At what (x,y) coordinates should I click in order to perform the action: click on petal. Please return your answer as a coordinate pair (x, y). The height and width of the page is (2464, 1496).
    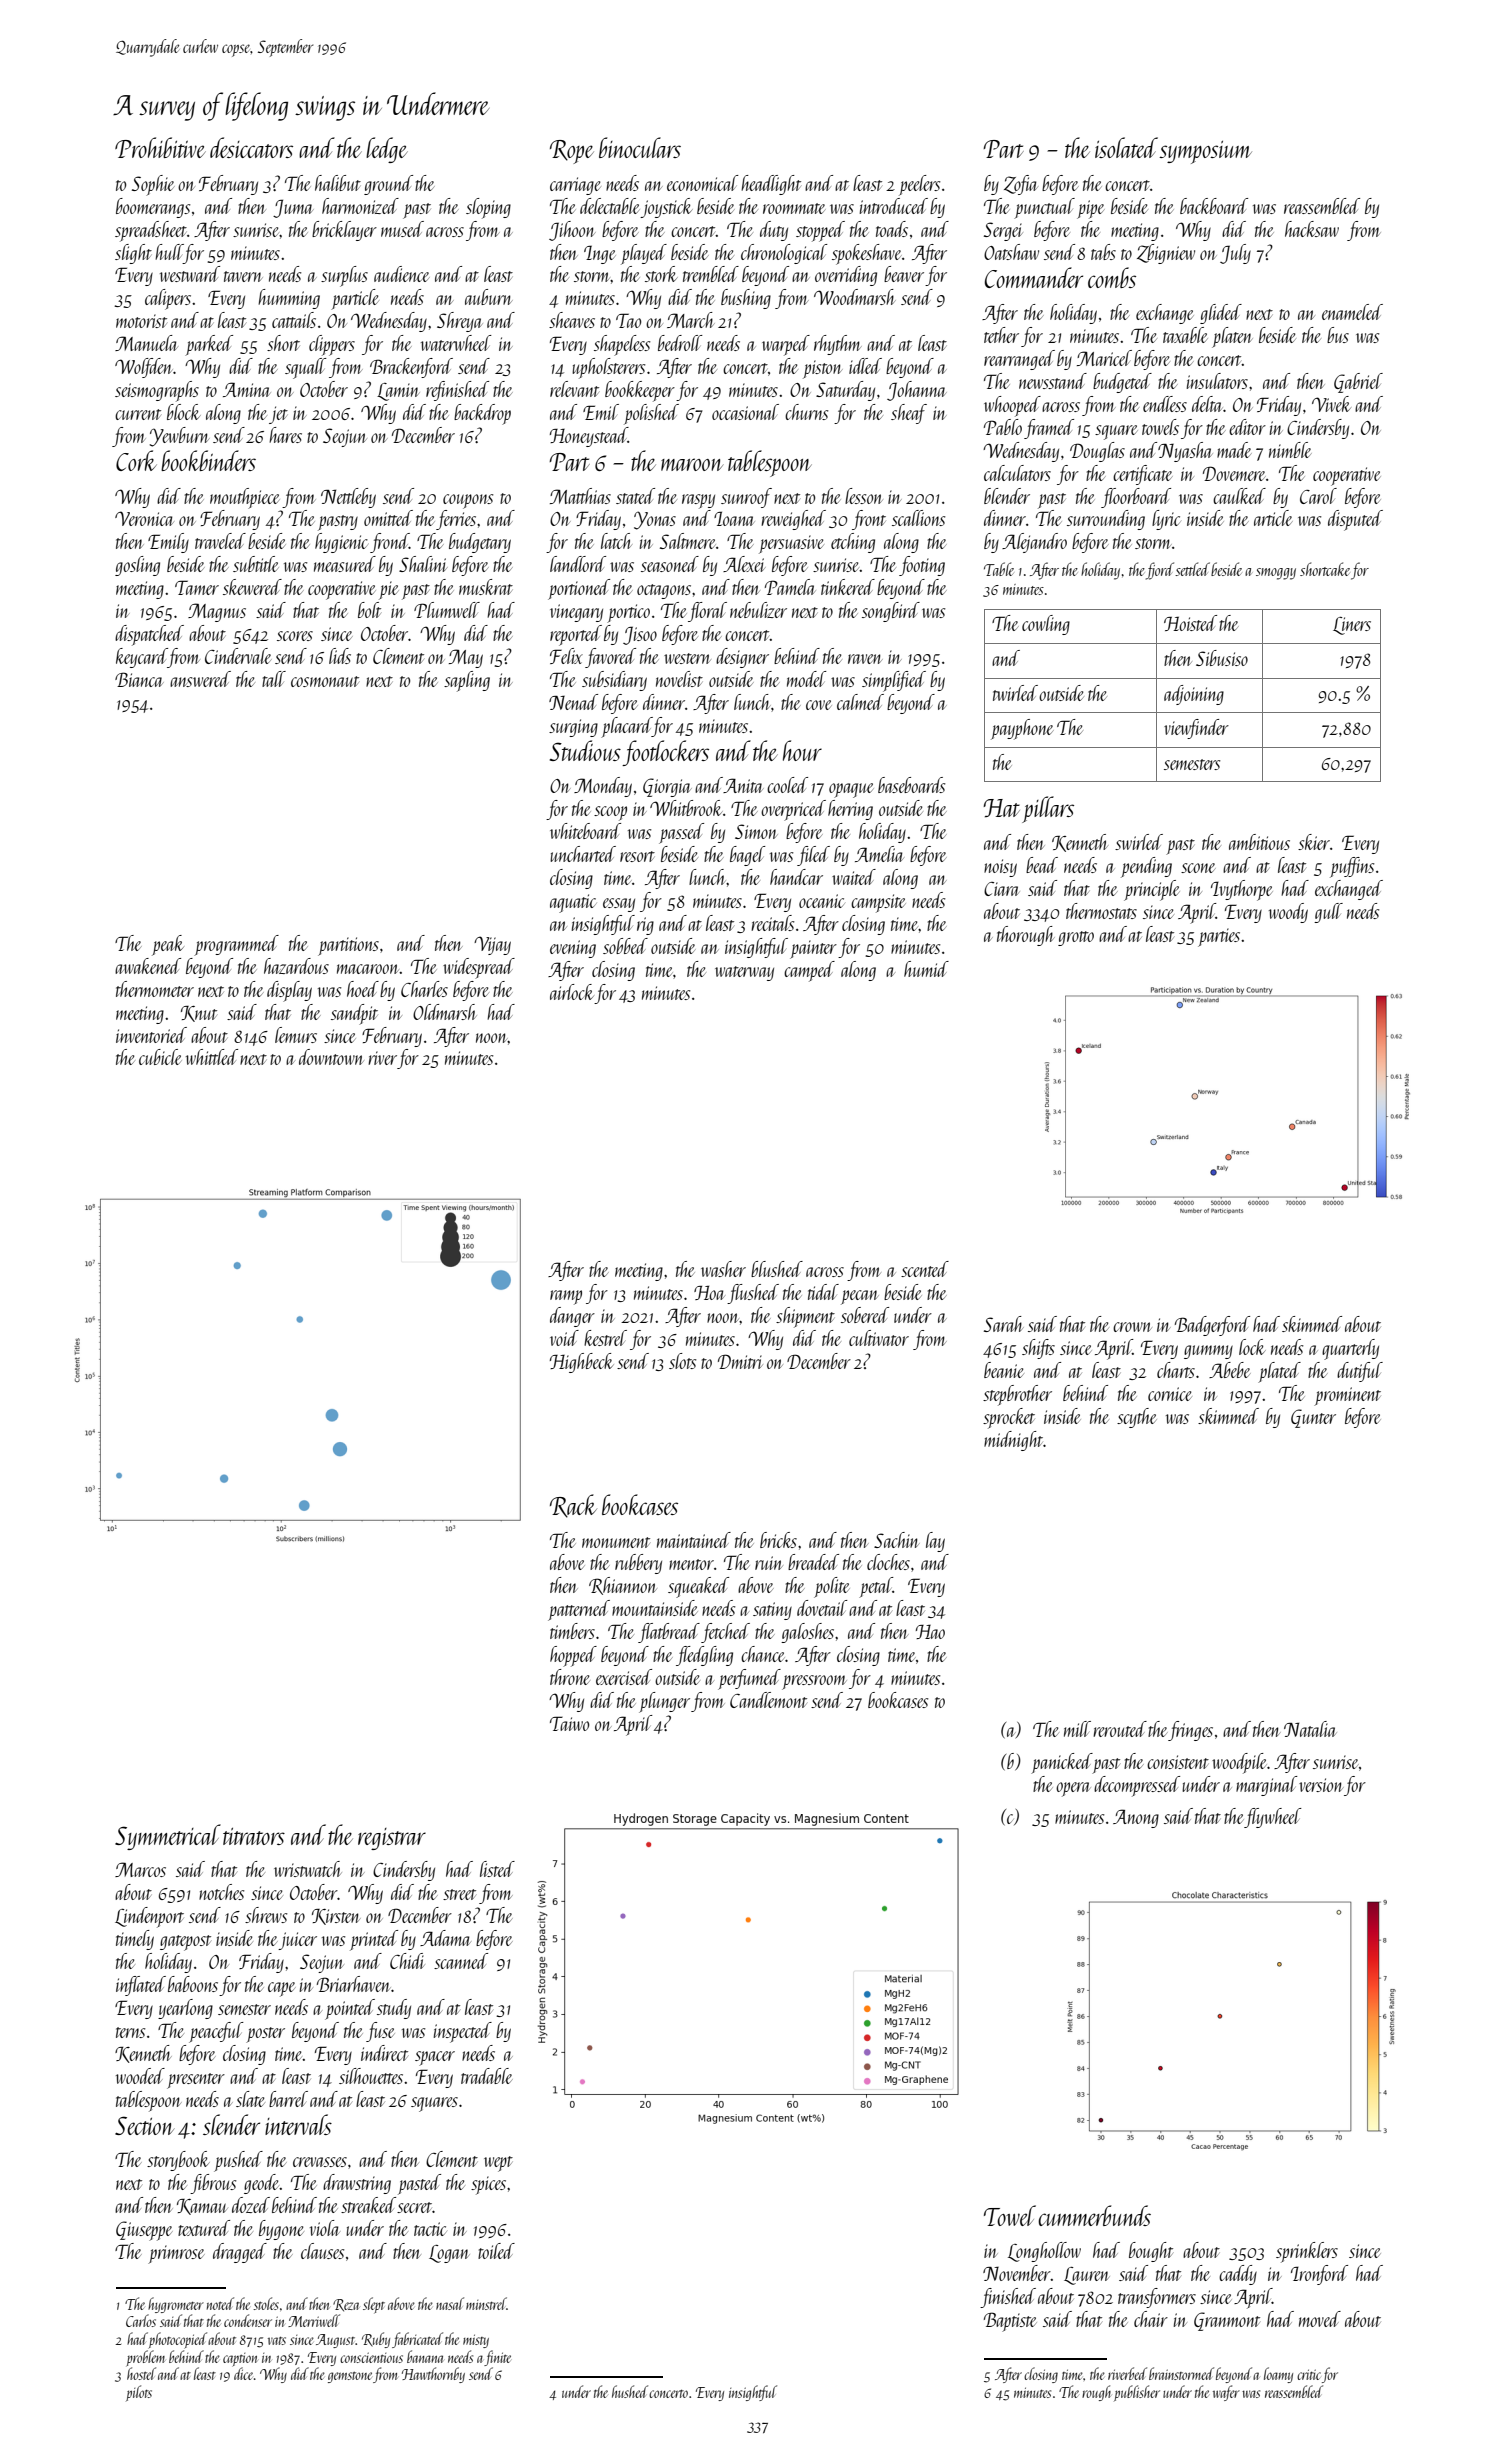
    Looking at the image, I should click on (876, 1587).
